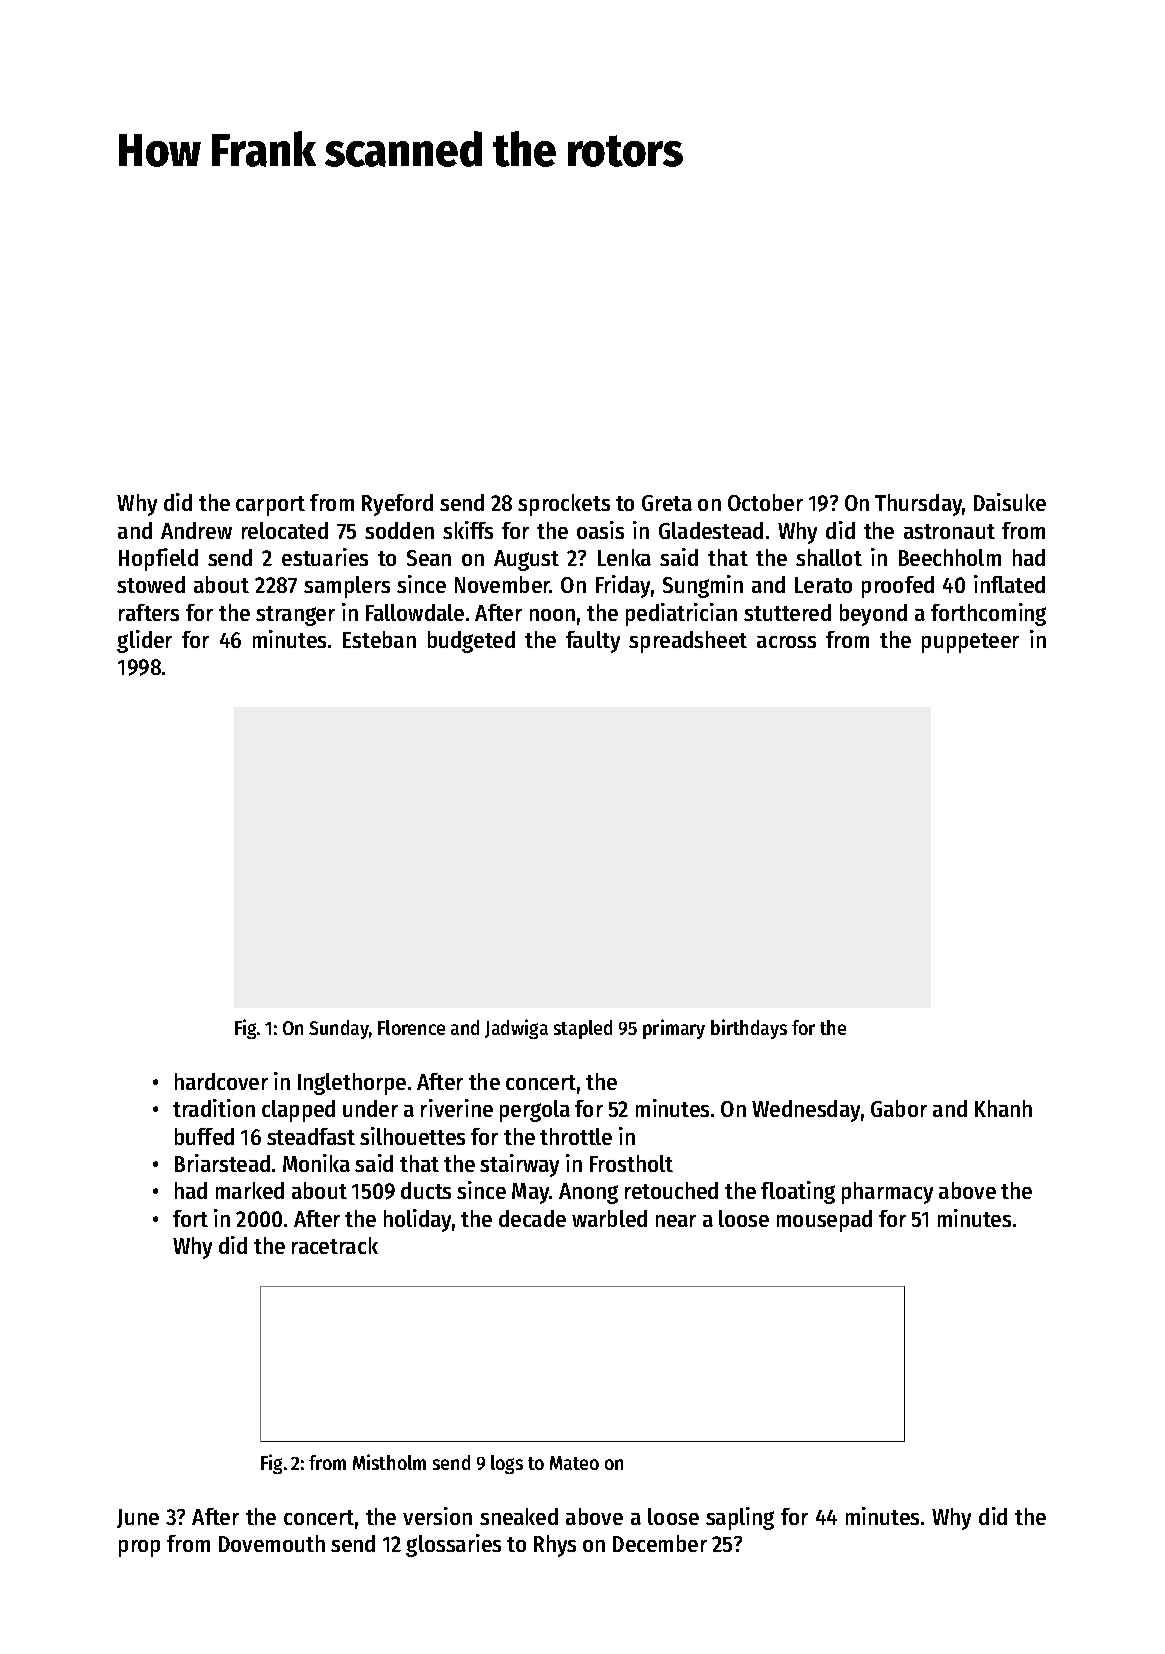  Describe the element at coordinates (270, 506) in the document. I see `carport` at that location.
